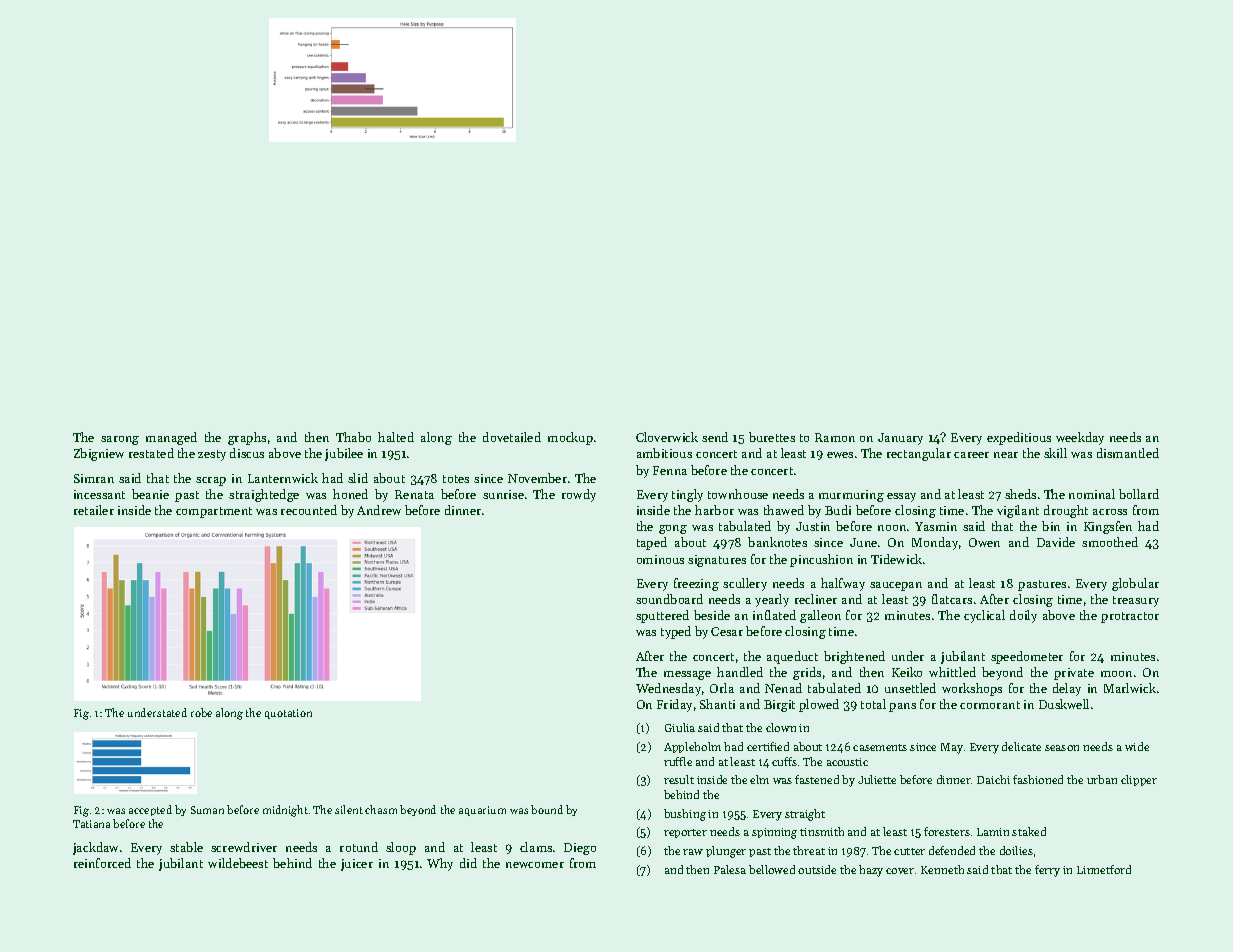  I want to click on freezing, so click(696, 584).
